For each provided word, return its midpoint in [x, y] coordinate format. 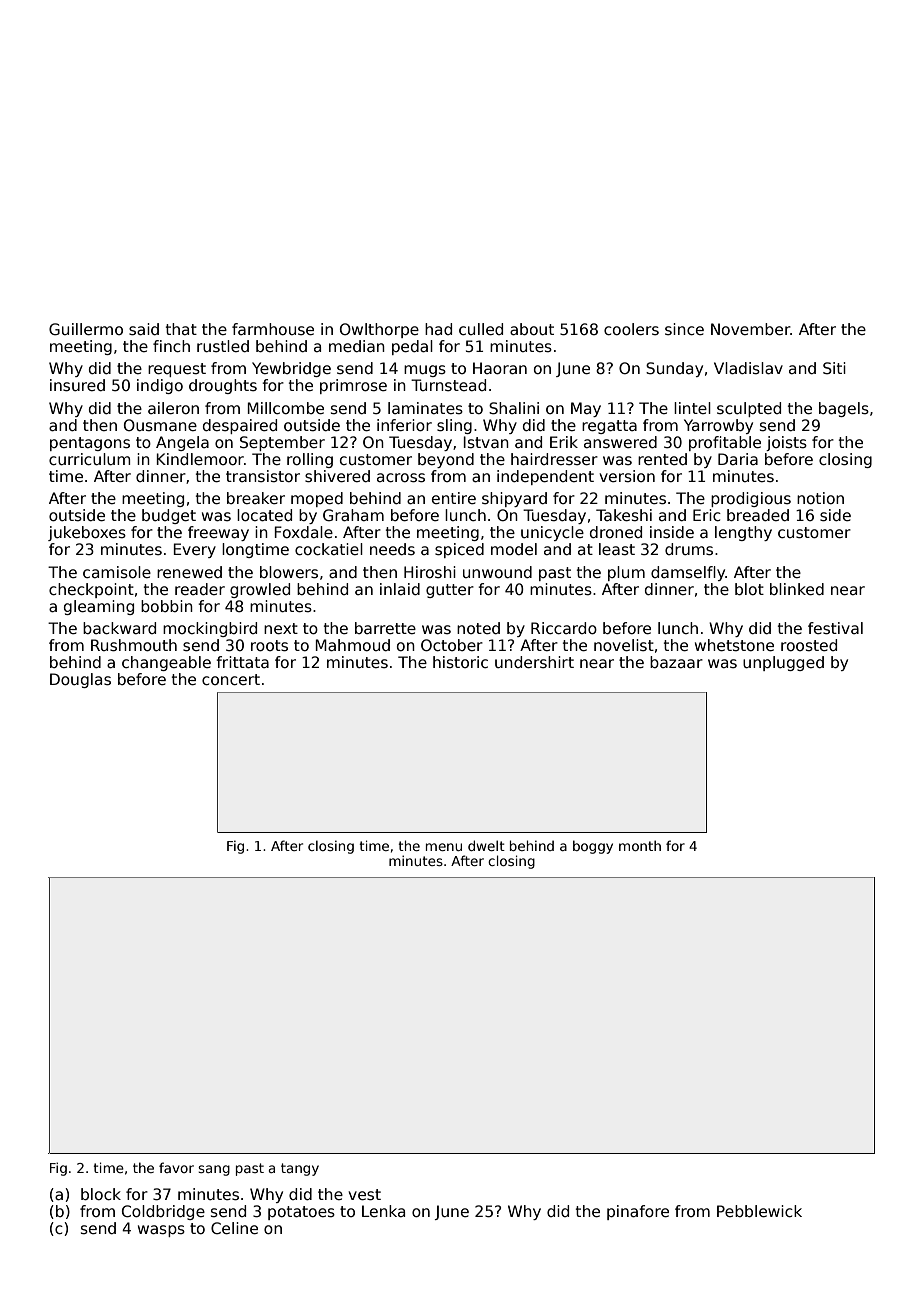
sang [214, 1170]
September [282, 443]
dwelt [486, 845]
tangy [300, 1169]
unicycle [552, 533]
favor [176, 1167]
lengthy [743, 533]
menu [444, 847]
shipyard [514, 499]
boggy [593, 847]
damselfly [688, 573]
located [264, 515]
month [640, 845]
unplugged [783, 663]
